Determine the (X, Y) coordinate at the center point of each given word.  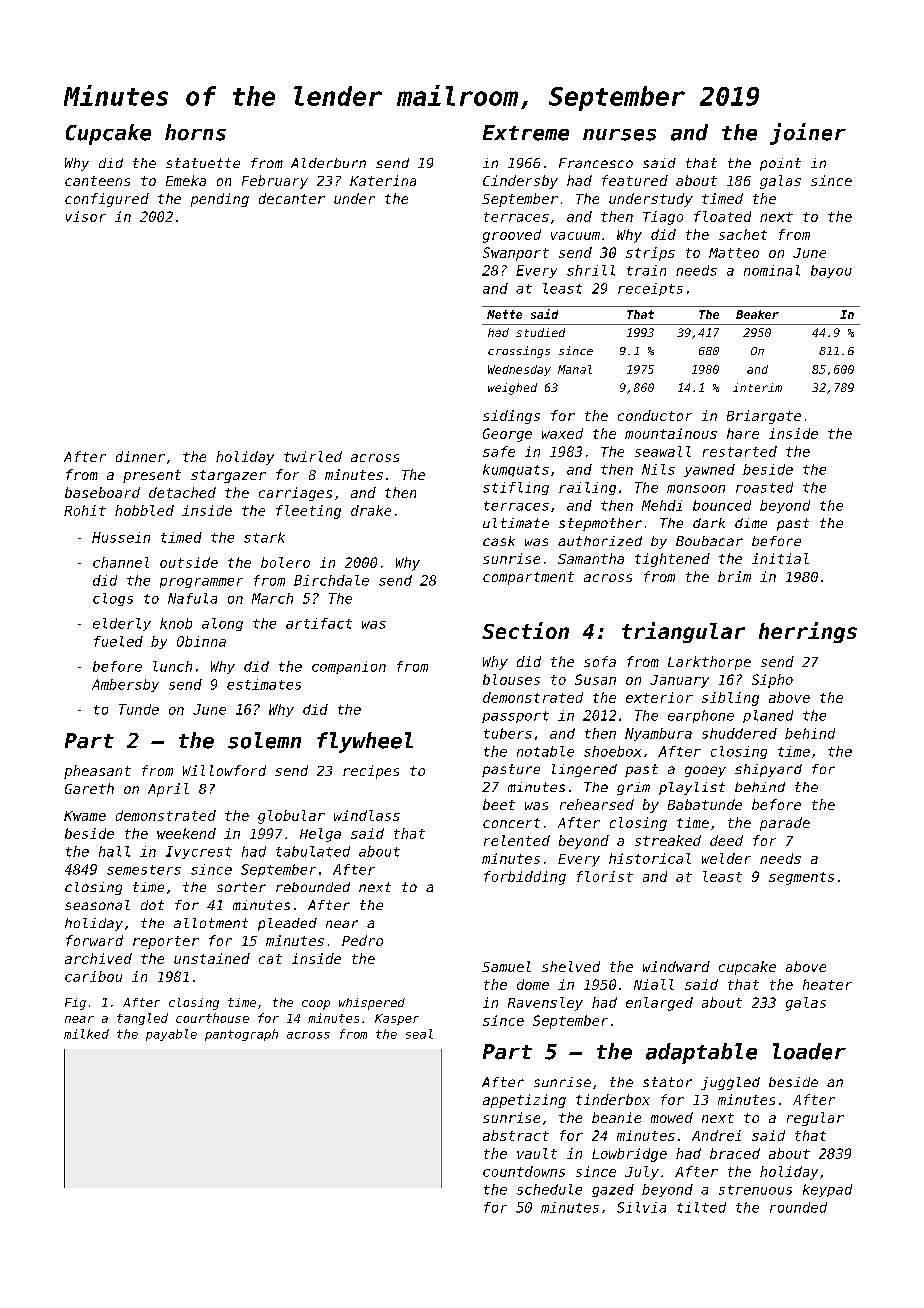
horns (195, 132)
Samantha (591, 558)
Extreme (526, 133)
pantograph (241, 1035)
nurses (619, 135)
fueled (118, 641)
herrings (808, 632)
